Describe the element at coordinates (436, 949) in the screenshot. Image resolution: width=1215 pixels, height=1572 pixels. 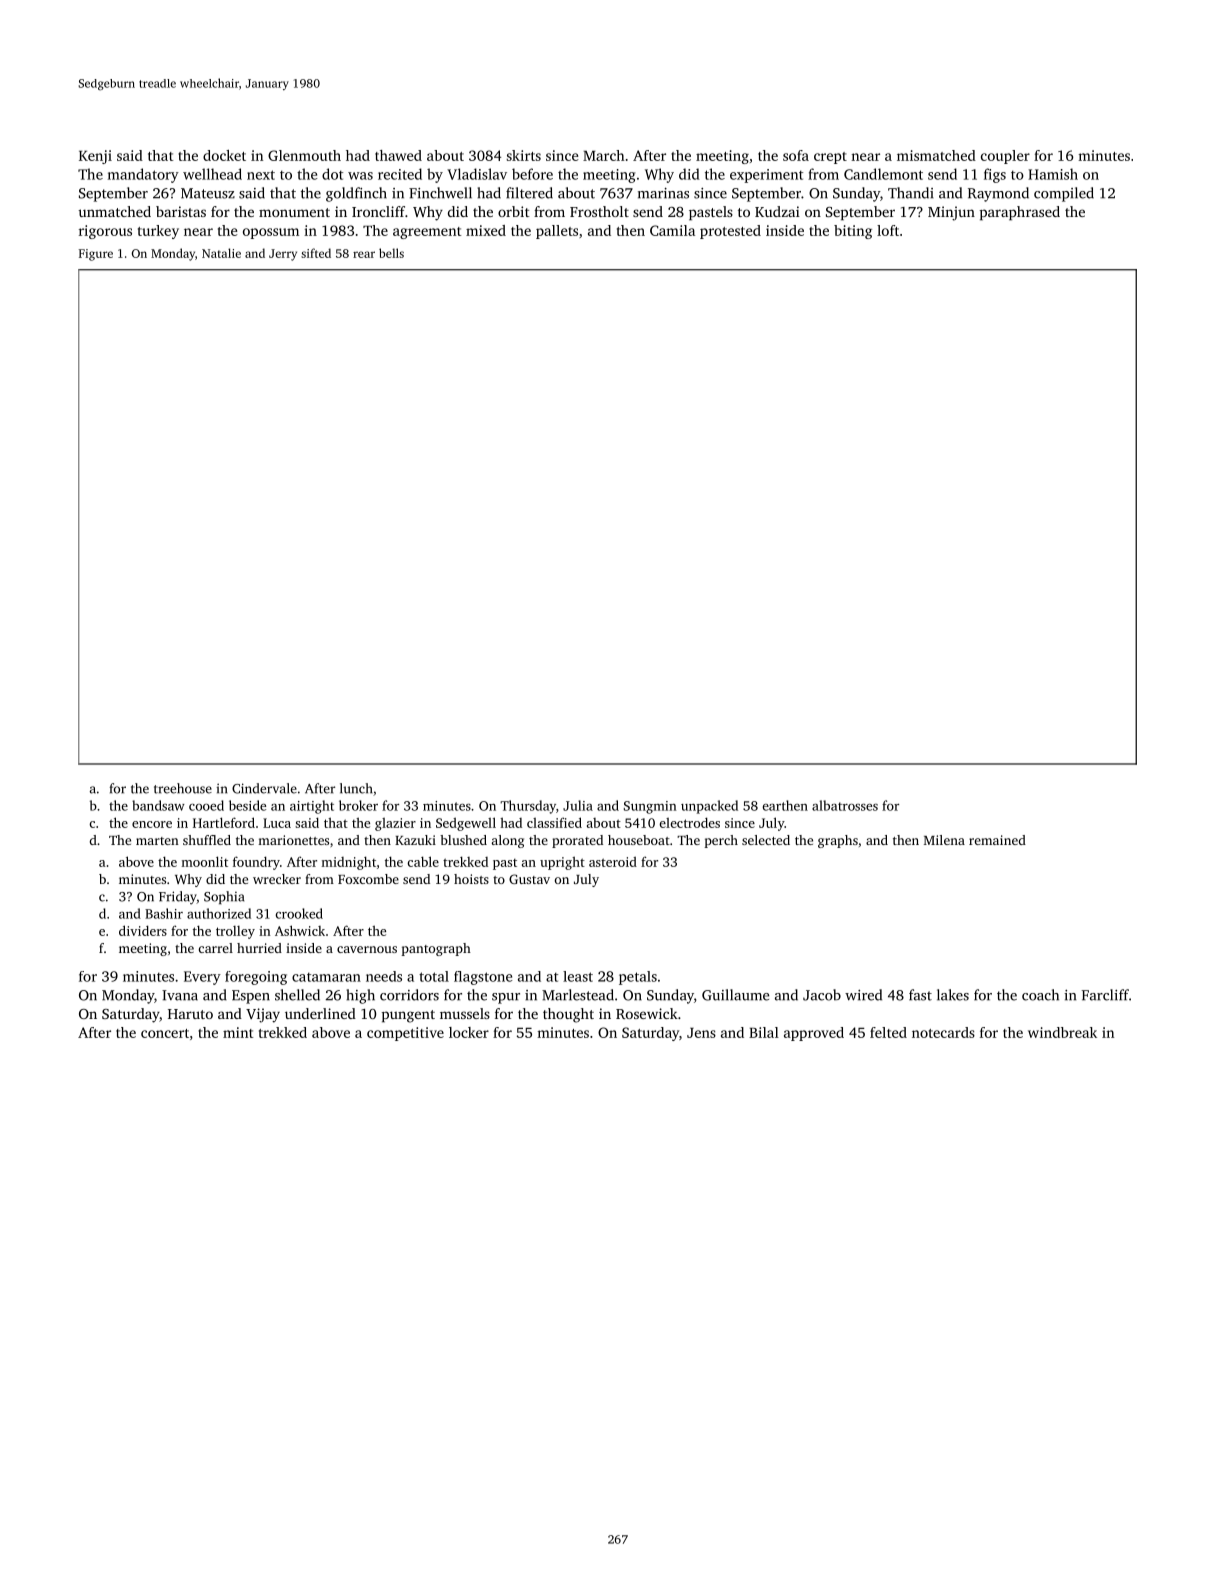
I see `pantograph` at that location.
